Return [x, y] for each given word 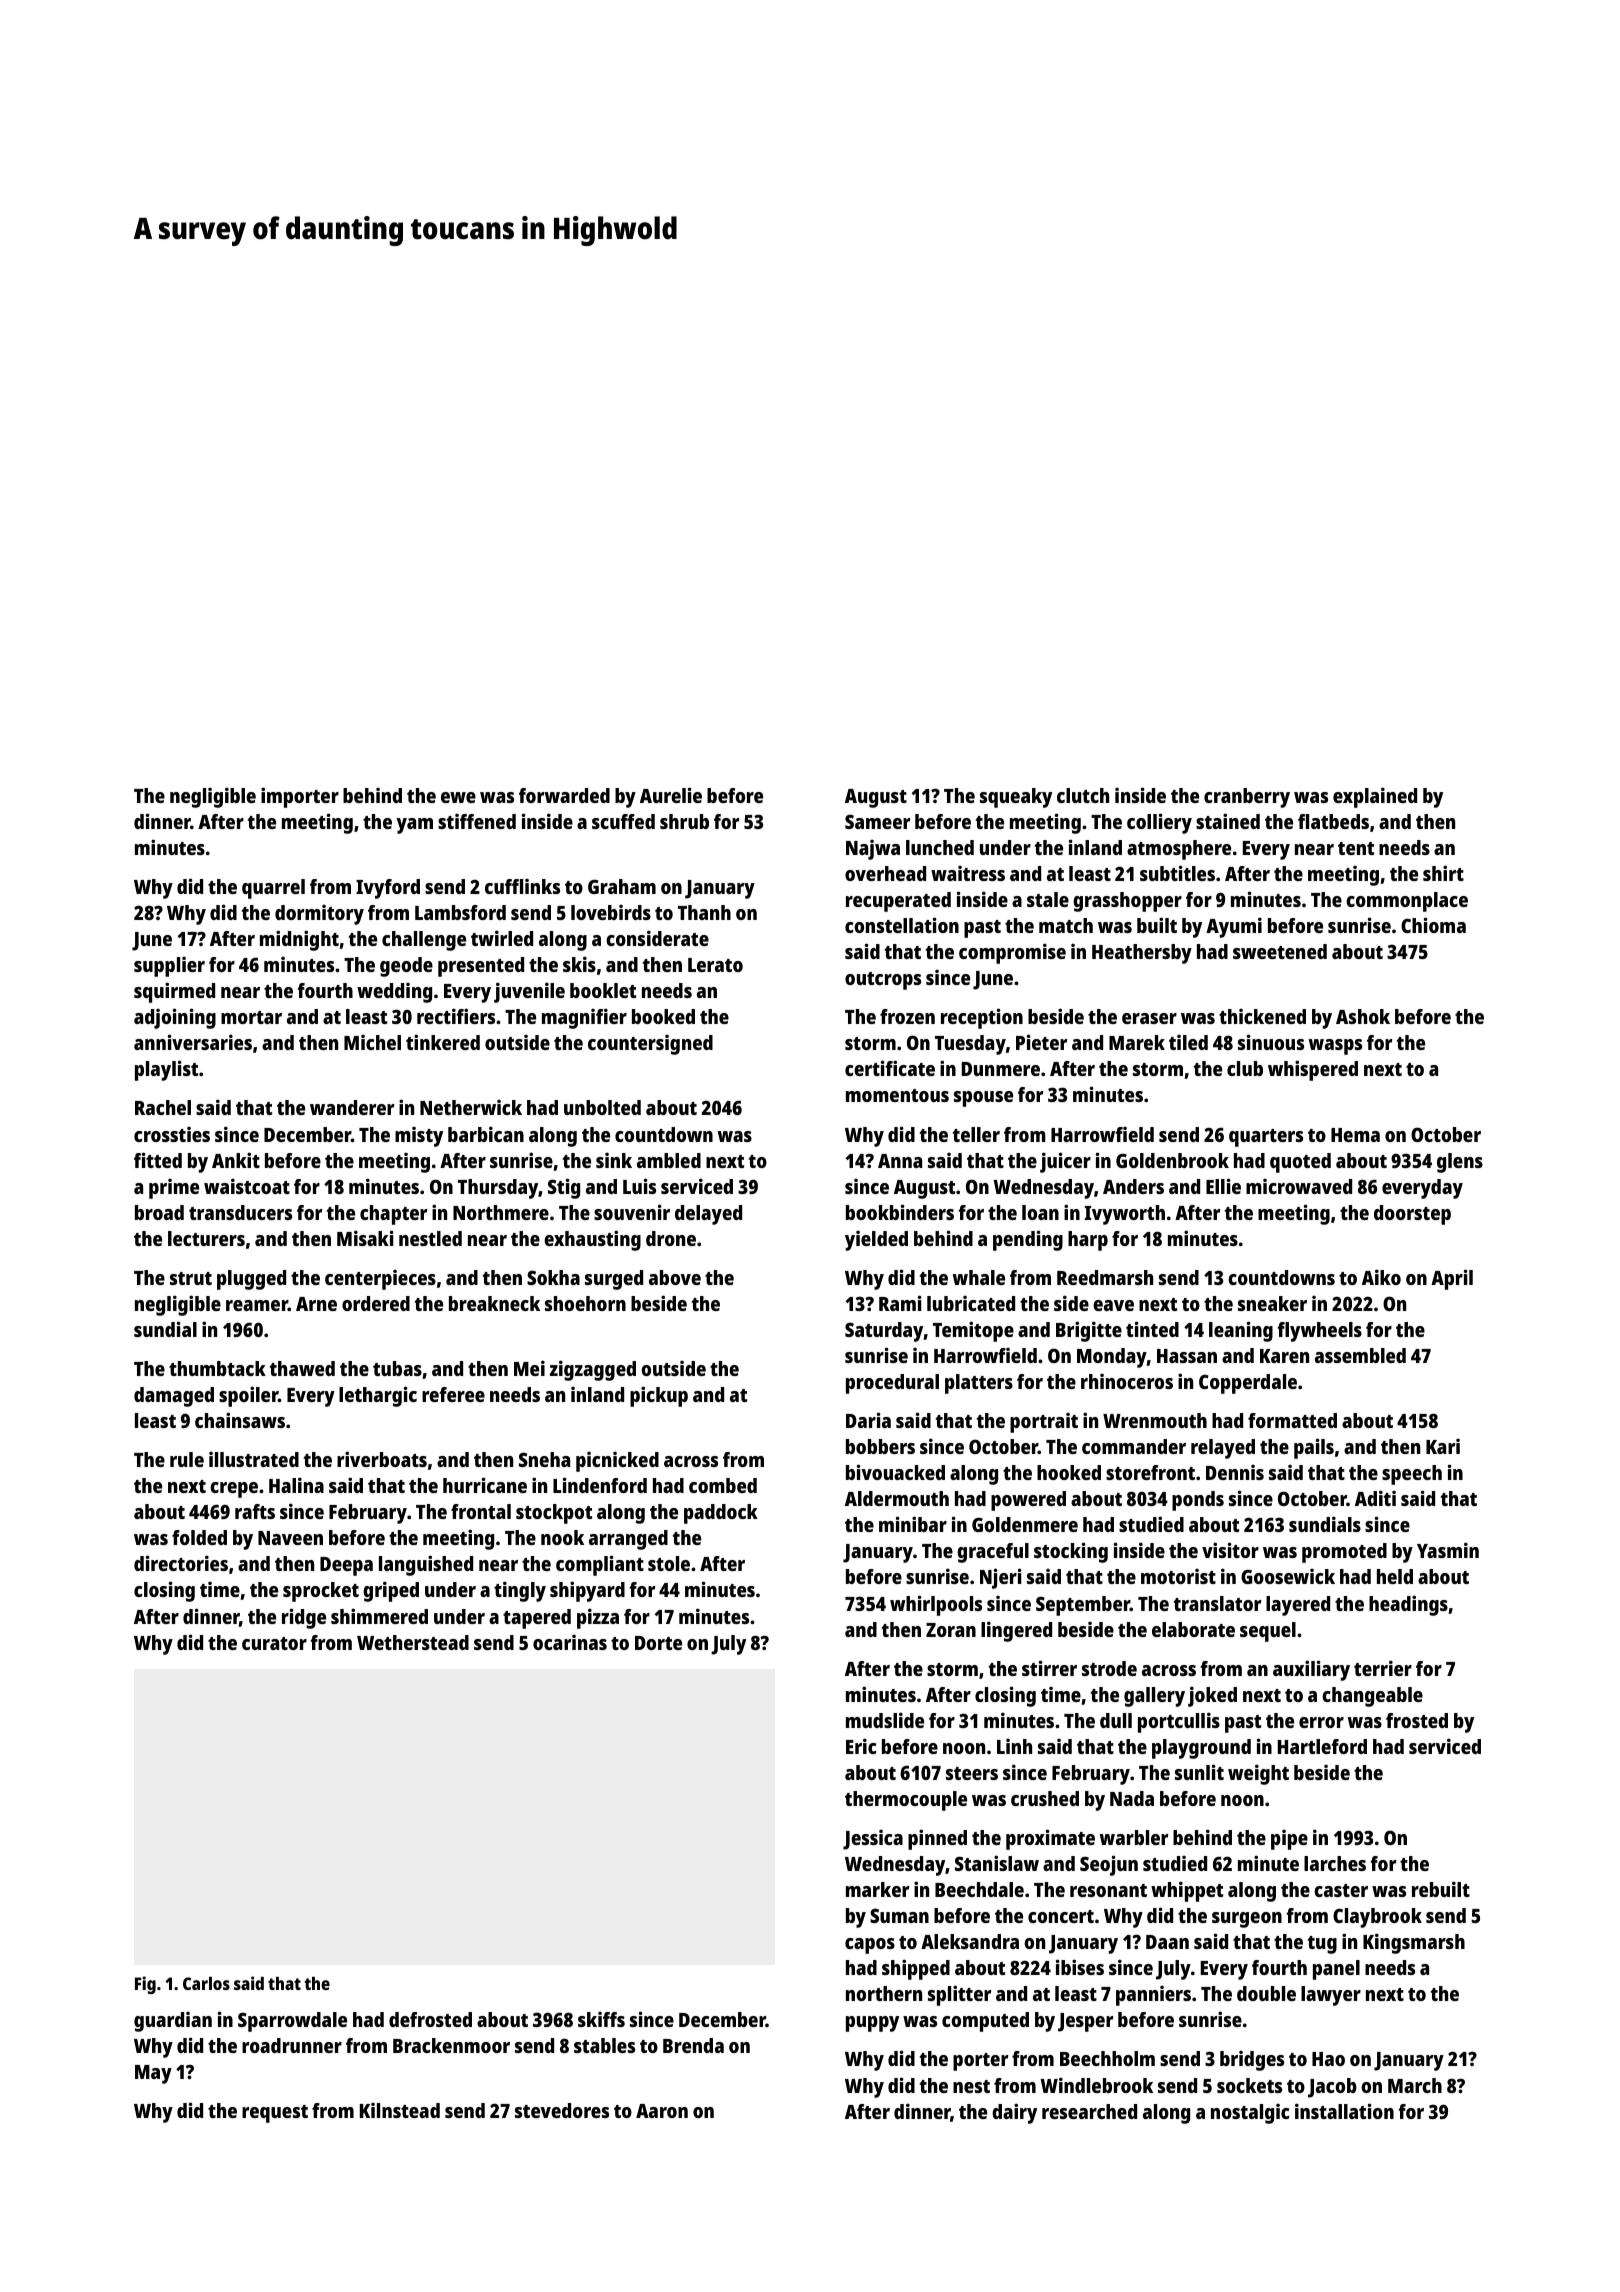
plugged [251, 1280]
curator [274, 1643]
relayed [1223, 1449]
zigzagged [593, 1370]
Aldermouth [897, 1498]
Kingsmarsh [1414, 1943]
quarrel [273, 889]
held [1395, 1576]
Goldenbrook [1172, 1160]
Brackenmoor [451, 2045]
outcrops [883, 981]
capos [870, 1946]
